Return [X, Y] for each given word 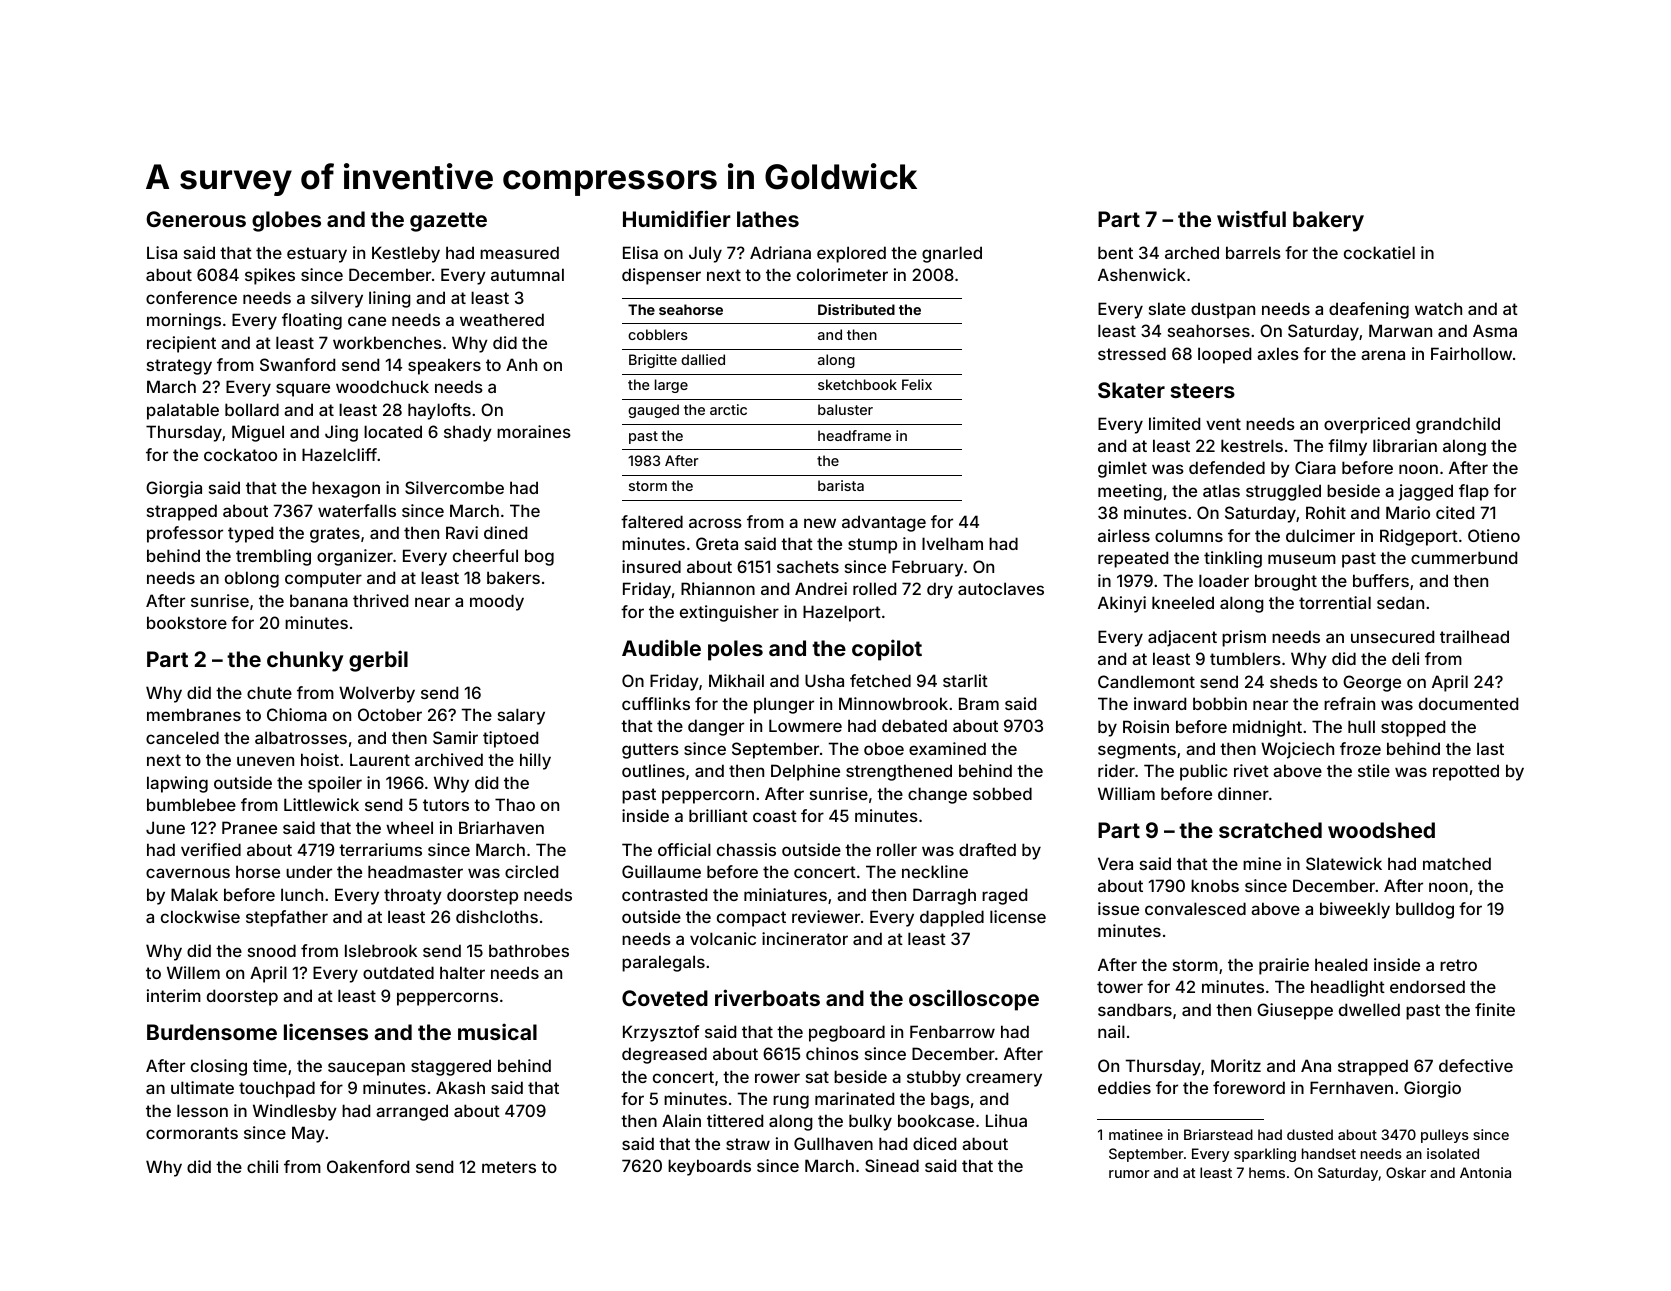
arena [1383, 355]
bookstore [187, 622]
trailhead [1474, 636]
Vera [1115, 863]
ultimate [202, 1087]
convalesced [1195, 908]
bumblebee [191, 804]
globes [286, 221]
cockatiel [1379, 252]
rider [1116, 770]
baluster [845, 409]
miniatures [785, 894]
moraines [534, 431]
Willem [193, 972]
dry [940, 590]
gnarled [952, 254]
